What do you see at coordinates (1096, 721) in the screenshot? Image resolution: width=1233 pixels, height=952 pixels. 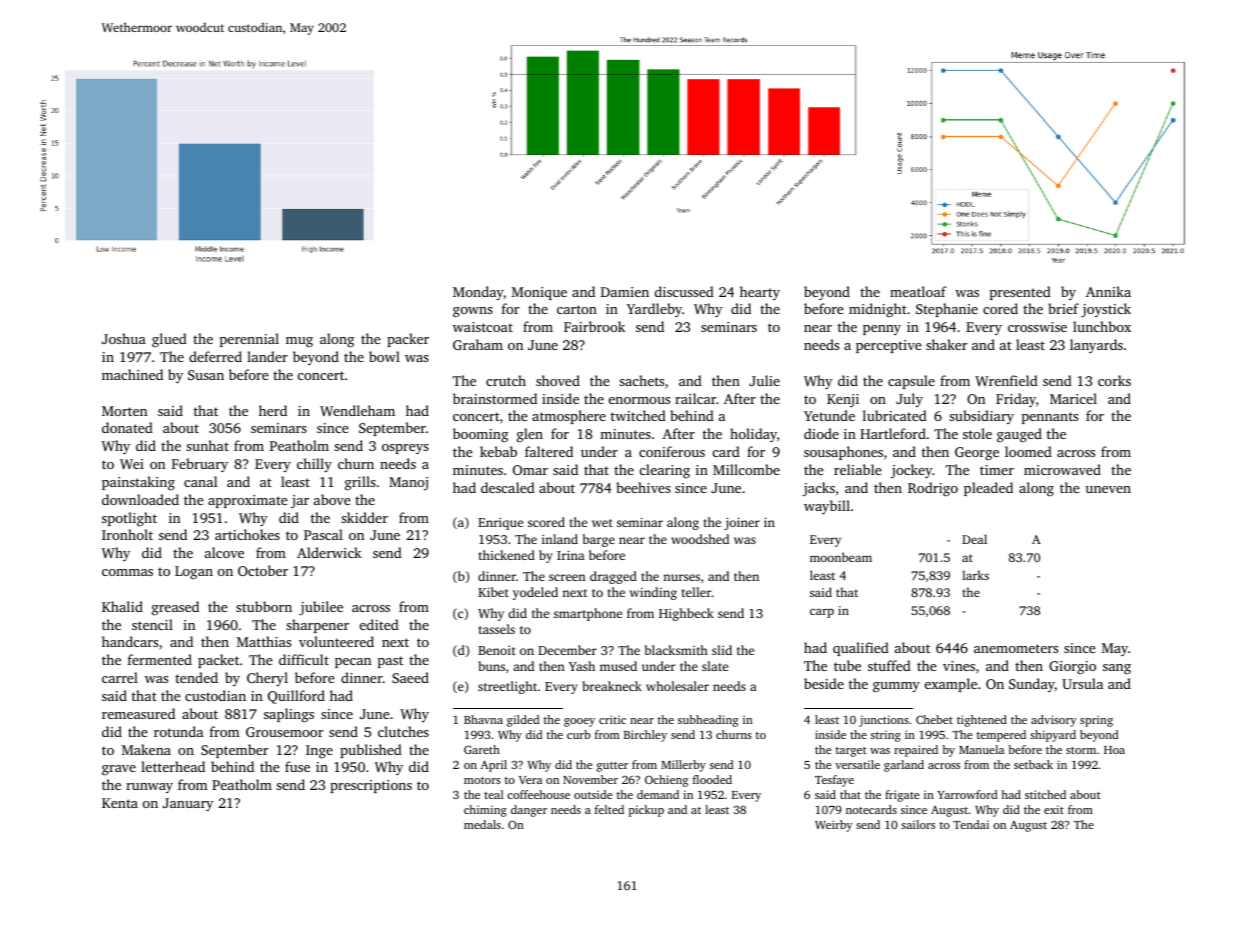 I see `spring` at bounding box center [1096, 721].
